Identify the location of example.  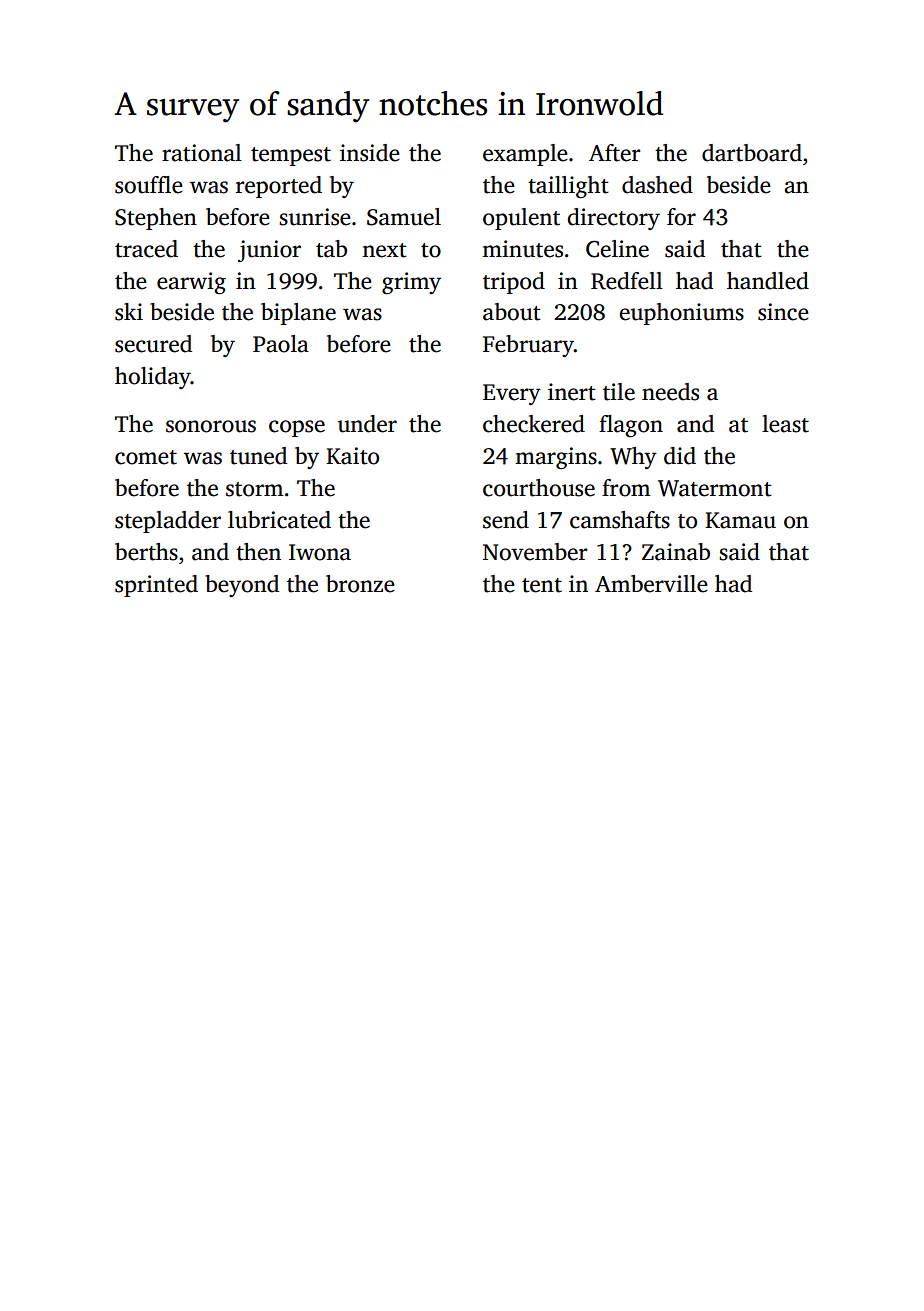
(525, 155).
